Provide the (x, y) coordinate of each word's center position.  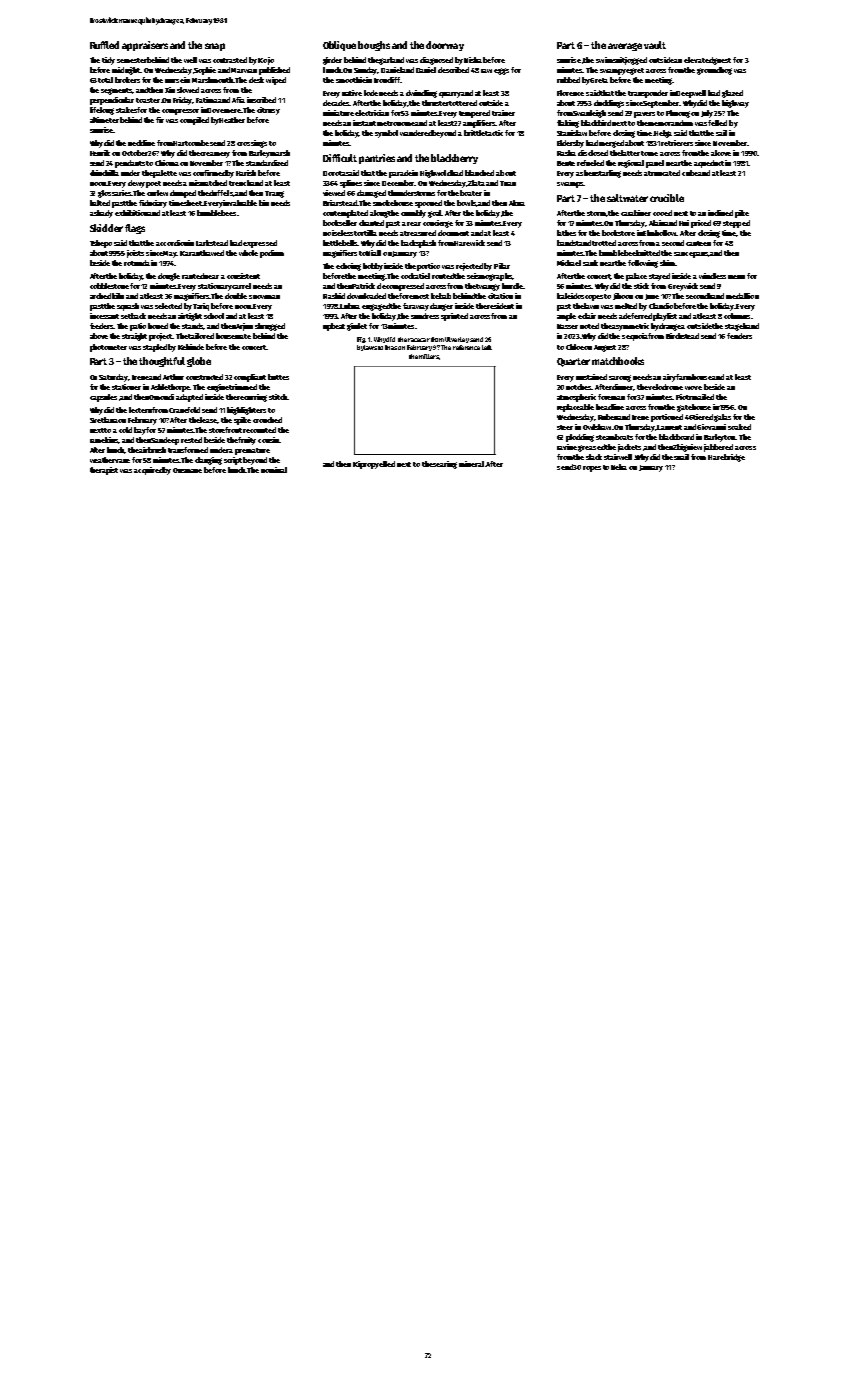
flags (135, 229)
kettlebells (341, 243)
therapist (104, 471)
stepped (736, 224)
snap (215, 47)
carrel (241, 286)
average (625, 47)
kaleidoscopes (580, 297)
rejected (469, 267)
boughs (374, 46)
